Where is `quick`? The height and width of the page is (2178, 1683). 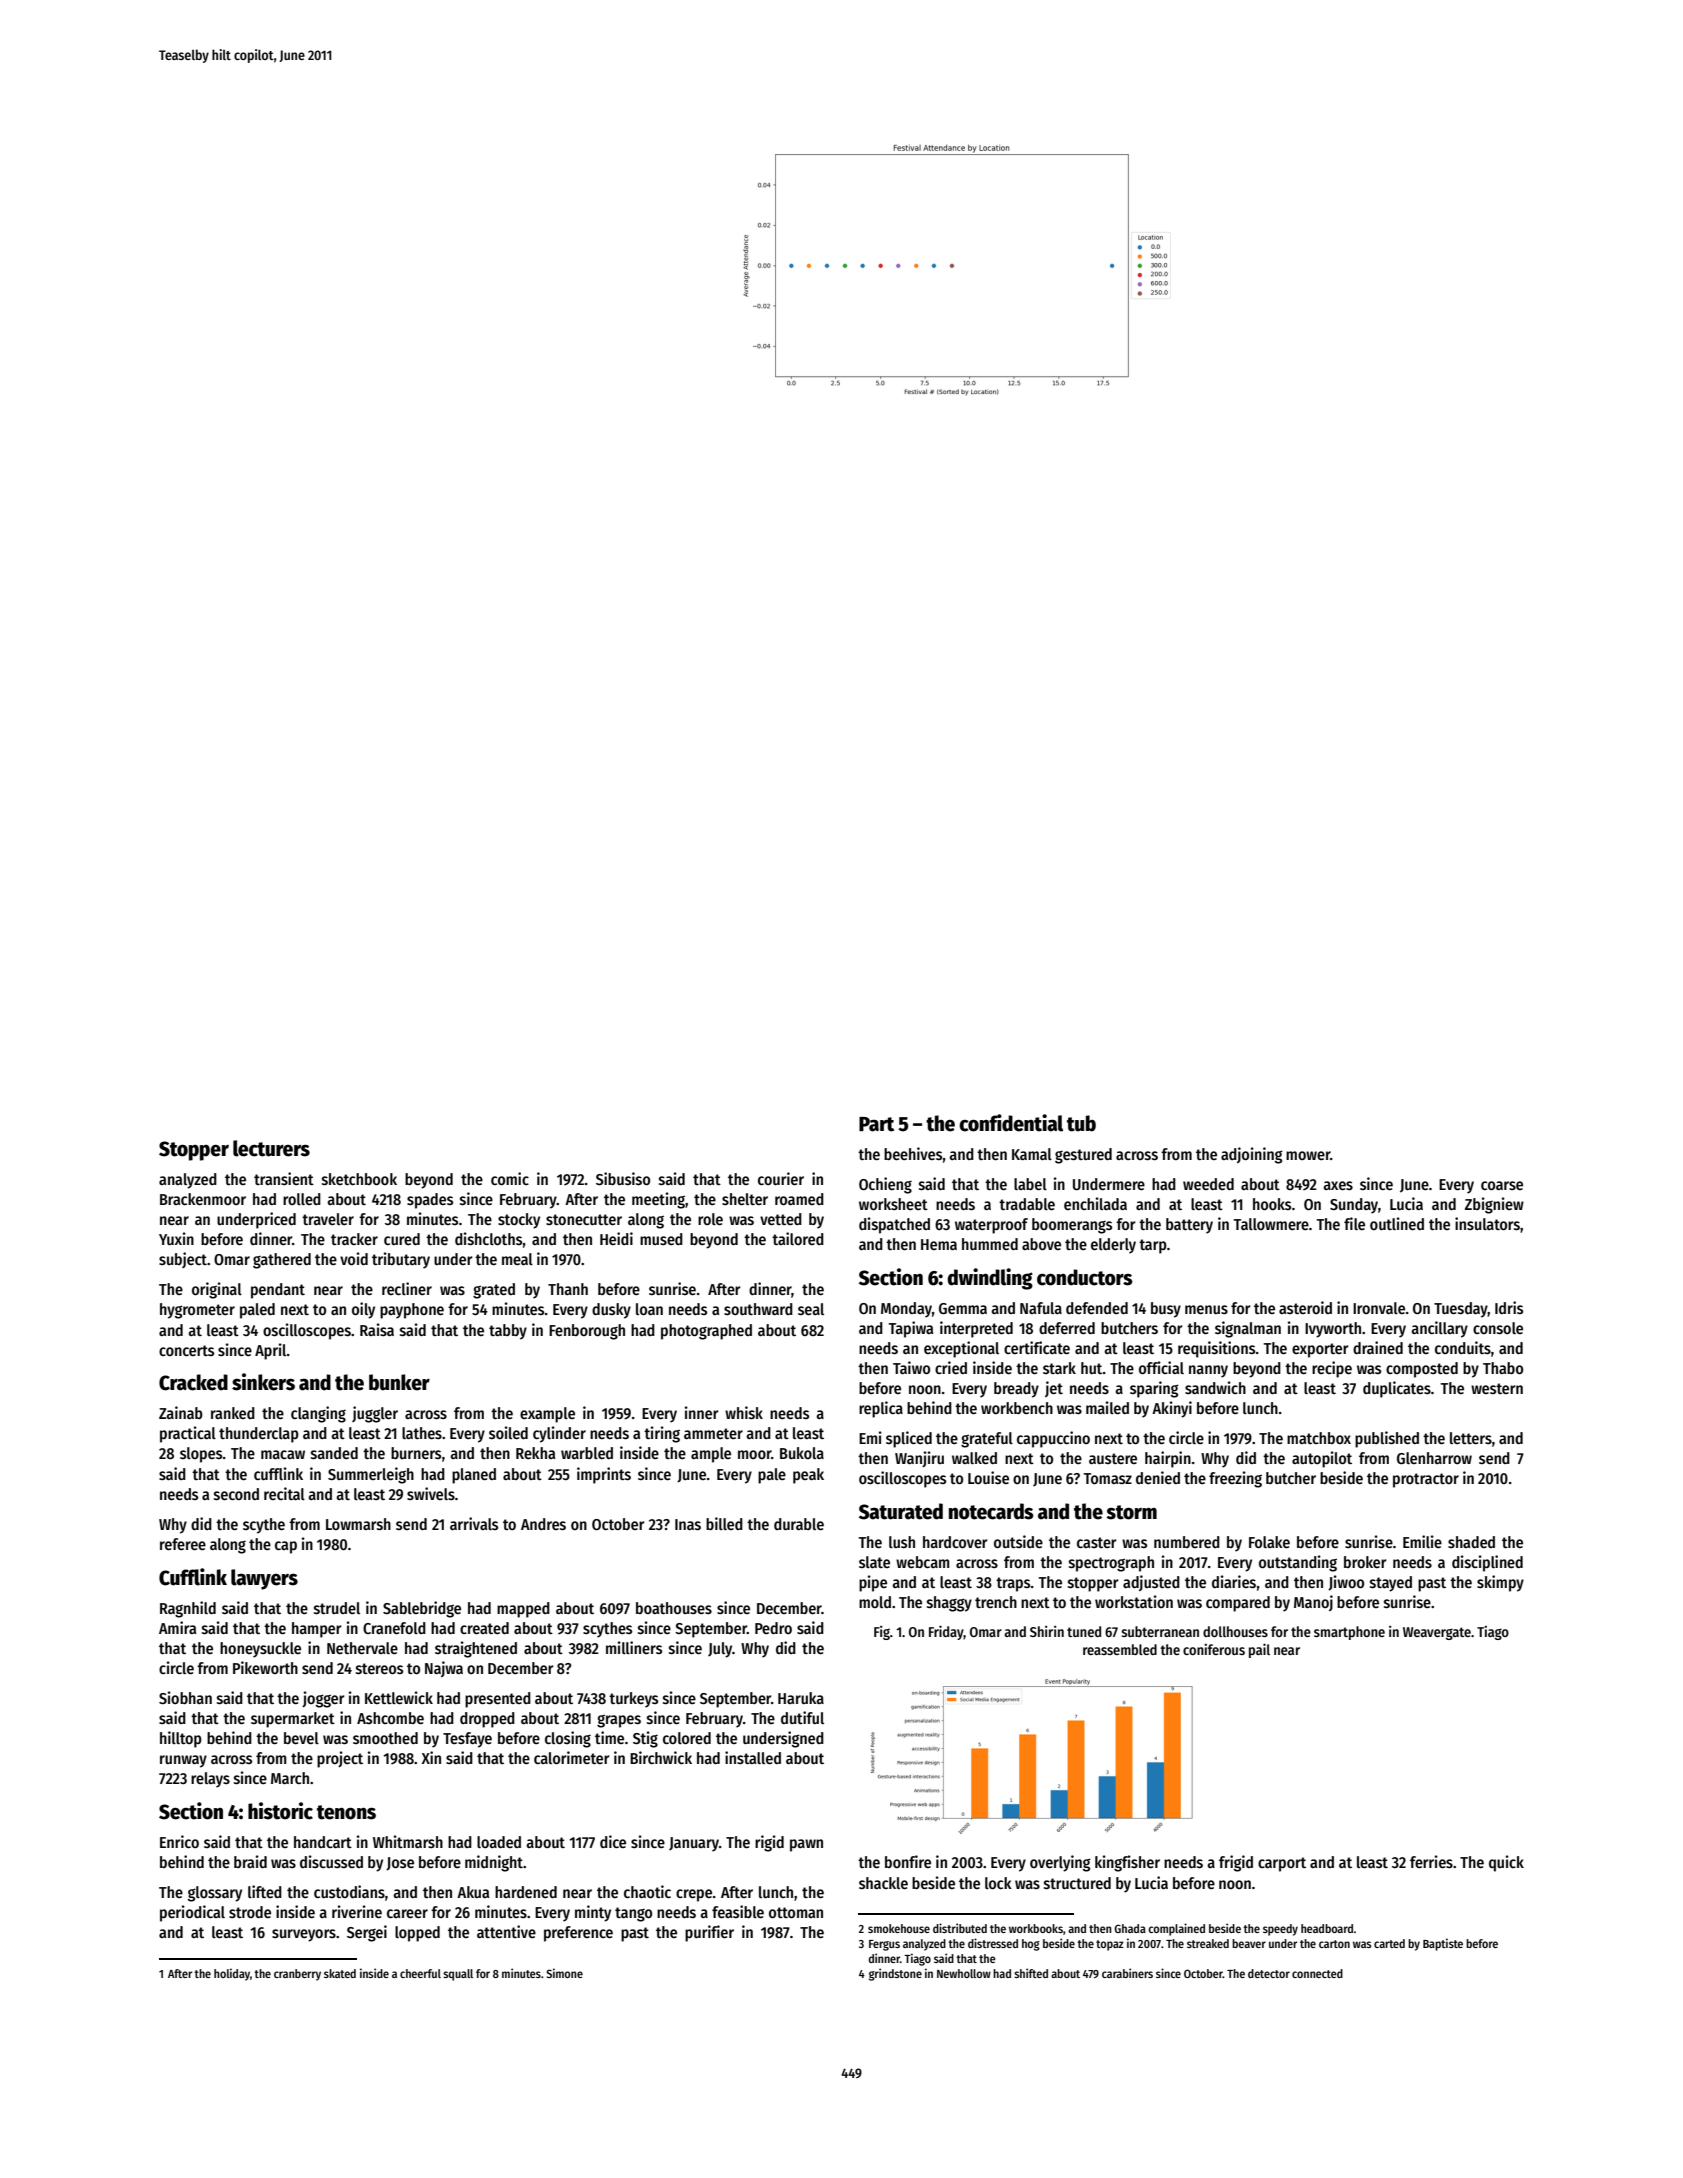 quick is located at coordinates (1506, 1863).
